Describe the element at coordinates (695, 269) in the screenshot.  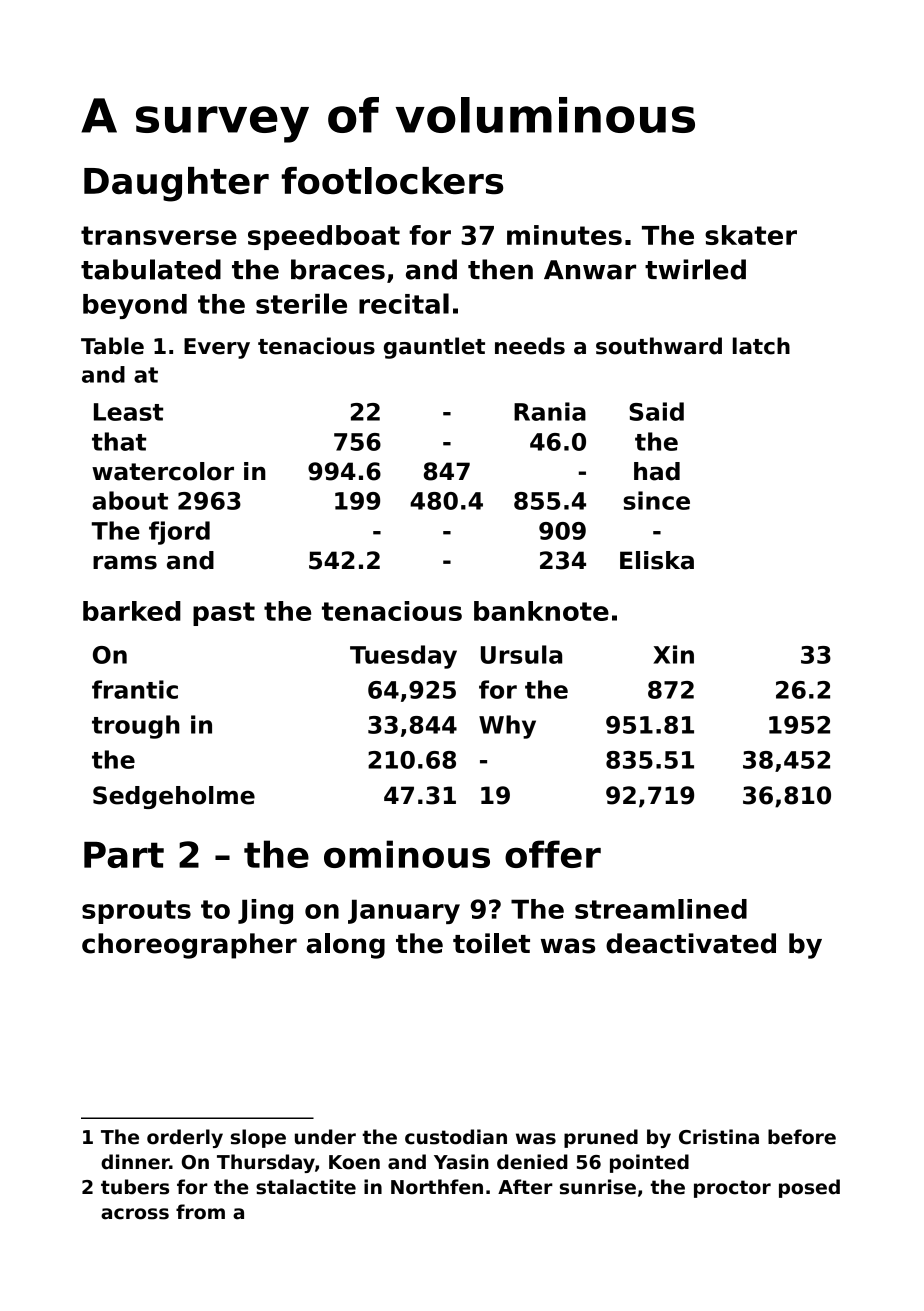
I see `twirled` at that location.
